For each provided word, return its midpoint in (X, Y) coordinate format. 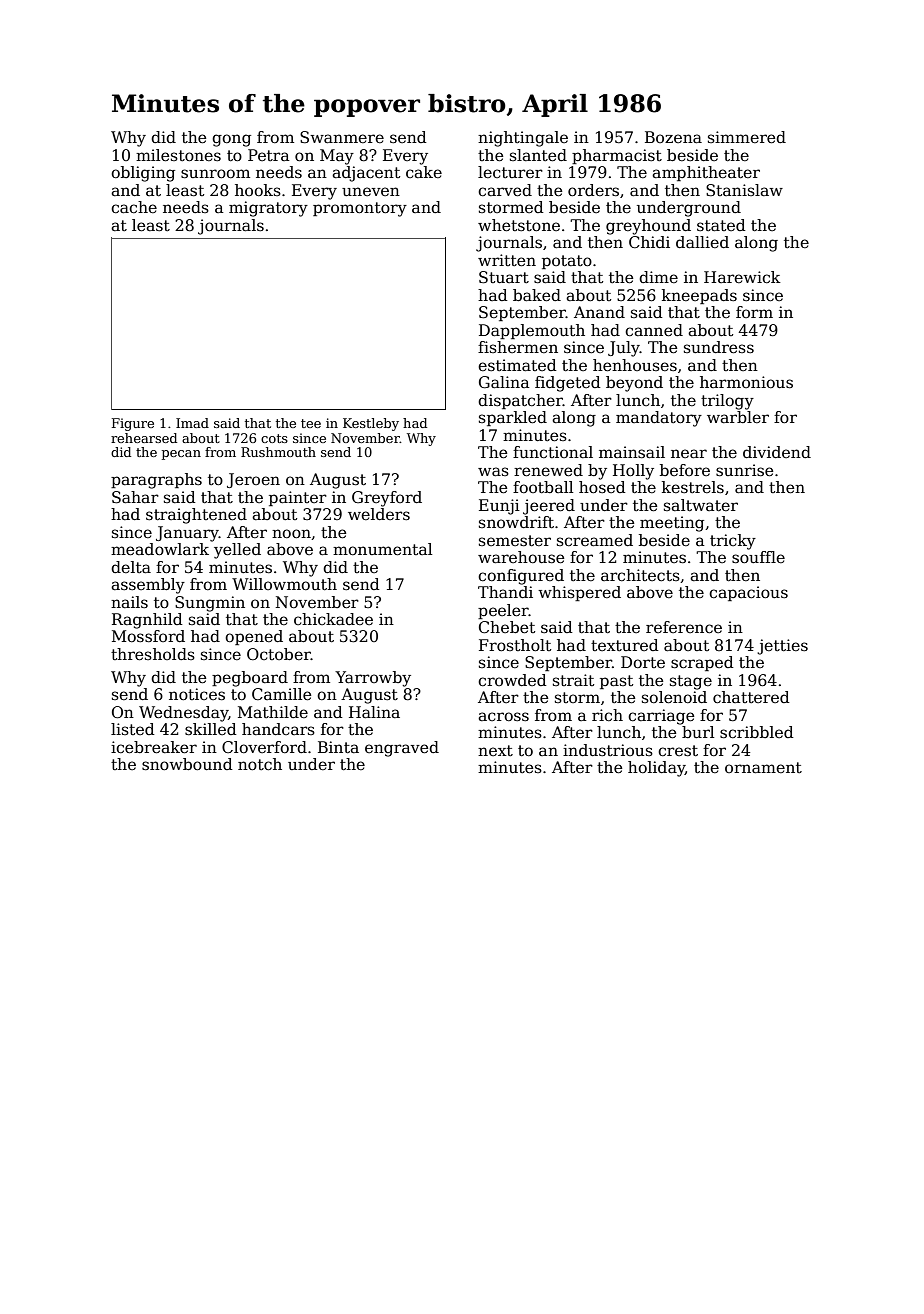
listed (133, 729)
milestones (178, 155)
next (495, 750)
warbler (738, 417)
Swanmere (342, 137)
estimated (517, 365)
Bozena (673, 137)
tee (311, 423)
